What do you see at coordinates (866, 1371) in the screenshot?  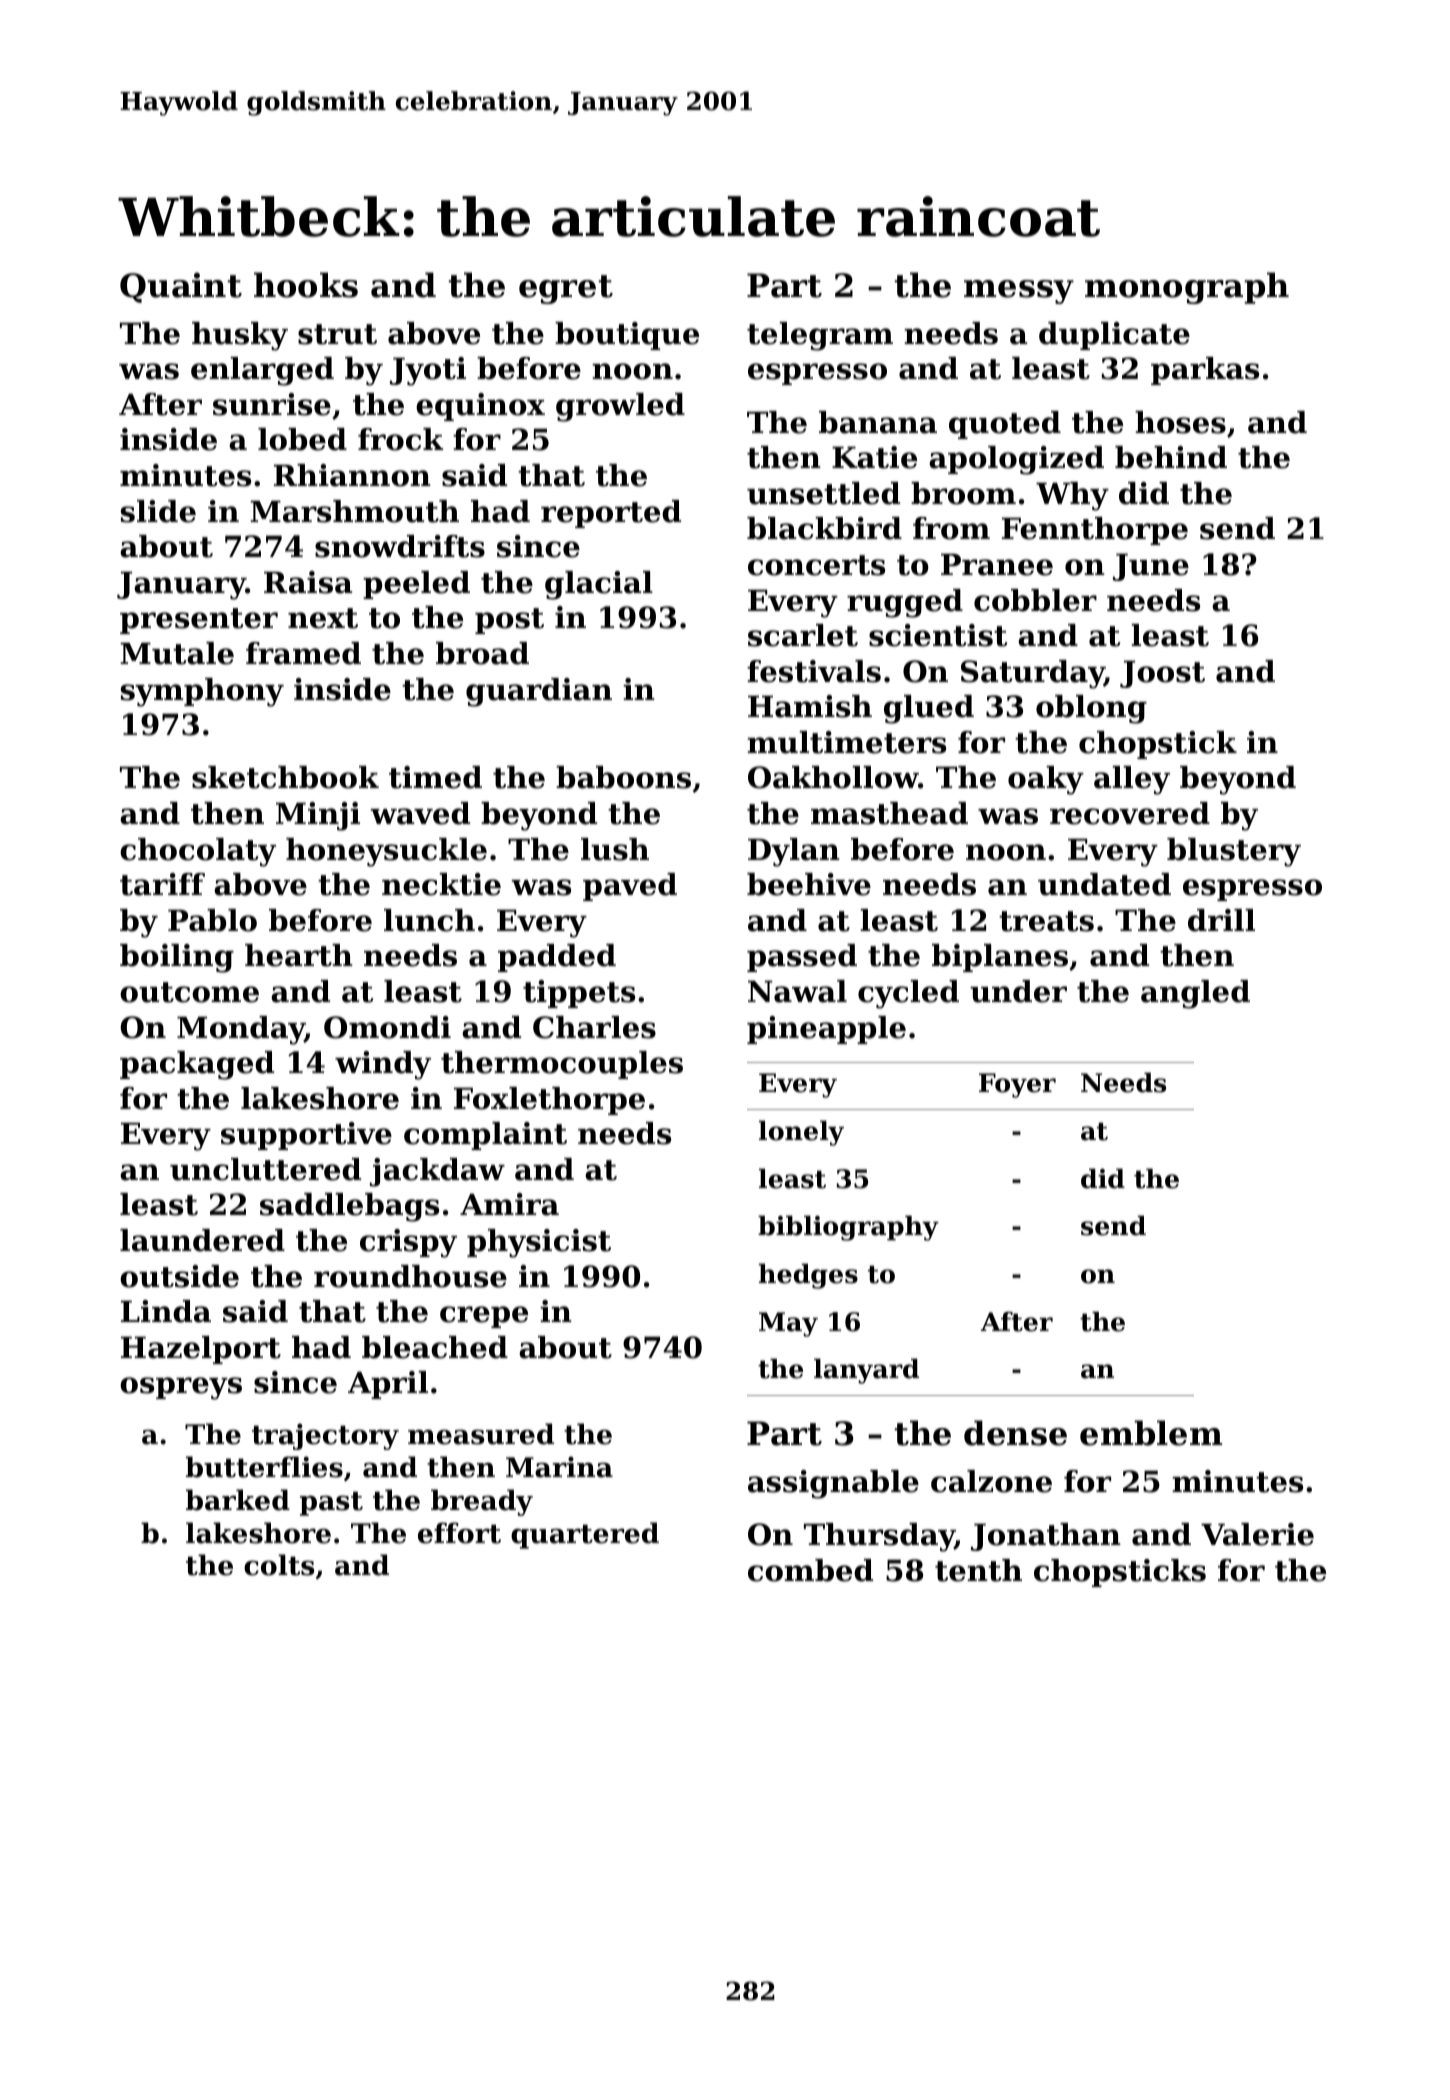 I see `lanyard` at bounding box center [866, 1371].
